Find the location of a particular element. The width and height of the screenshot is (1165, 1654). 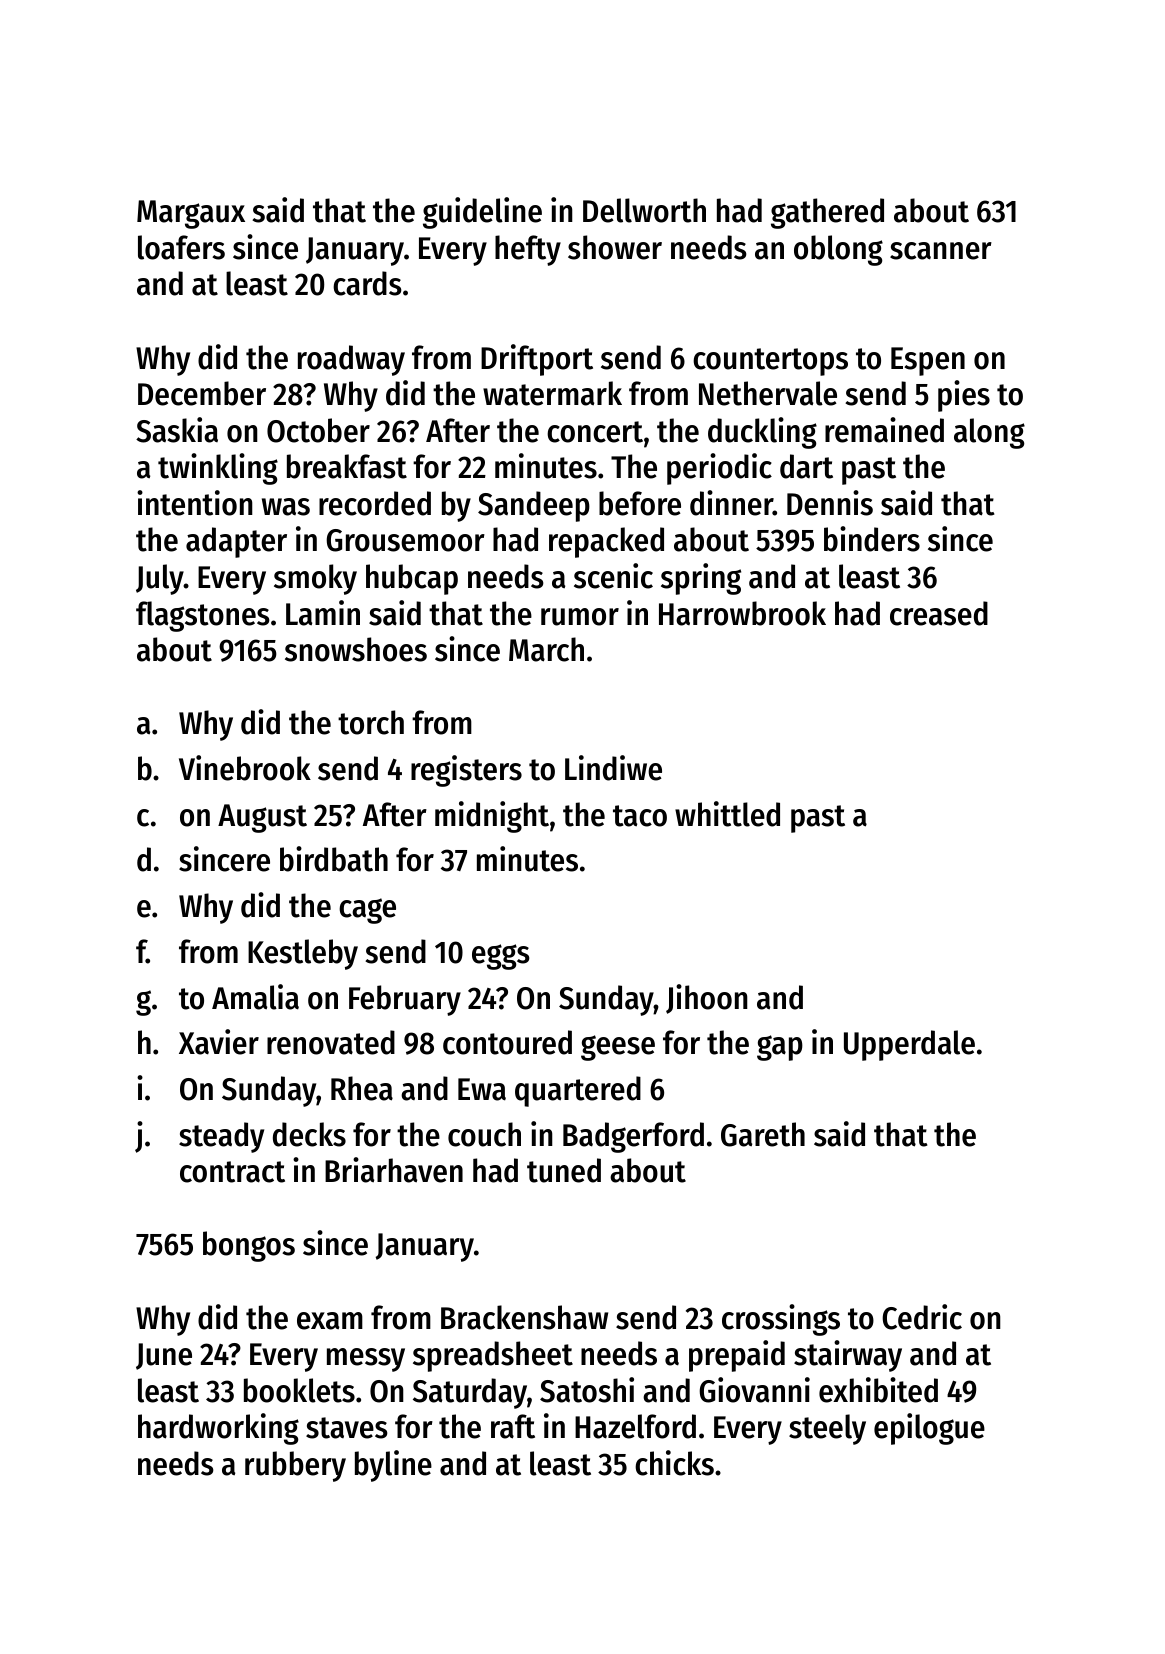

Vinebrook is located at coordinates (245, 768).
